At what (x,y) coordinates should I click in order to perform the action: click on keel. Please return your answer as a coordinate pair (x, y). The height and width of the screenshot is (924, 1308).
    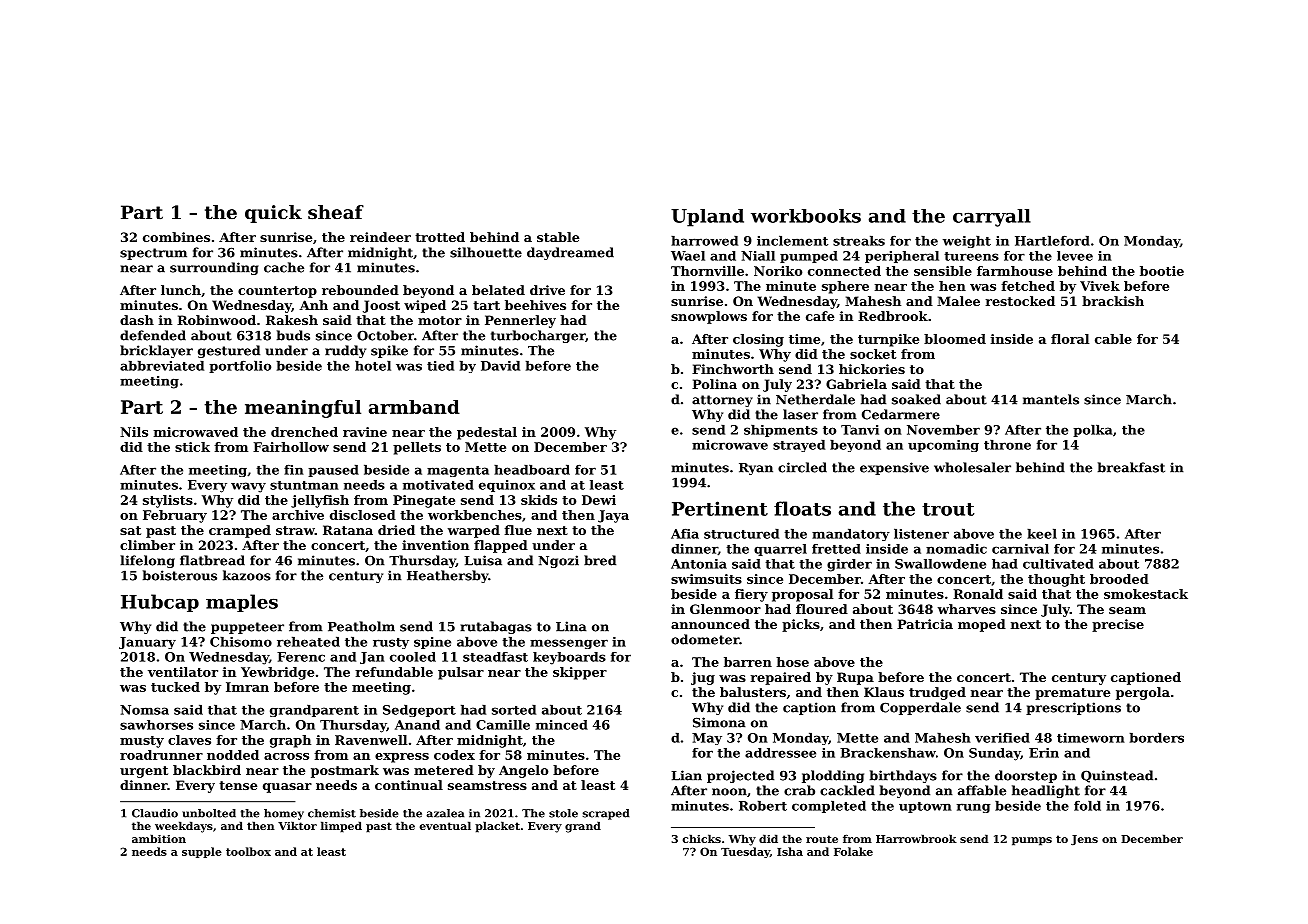
    Looking at the image, I should click on (1042, 534).
